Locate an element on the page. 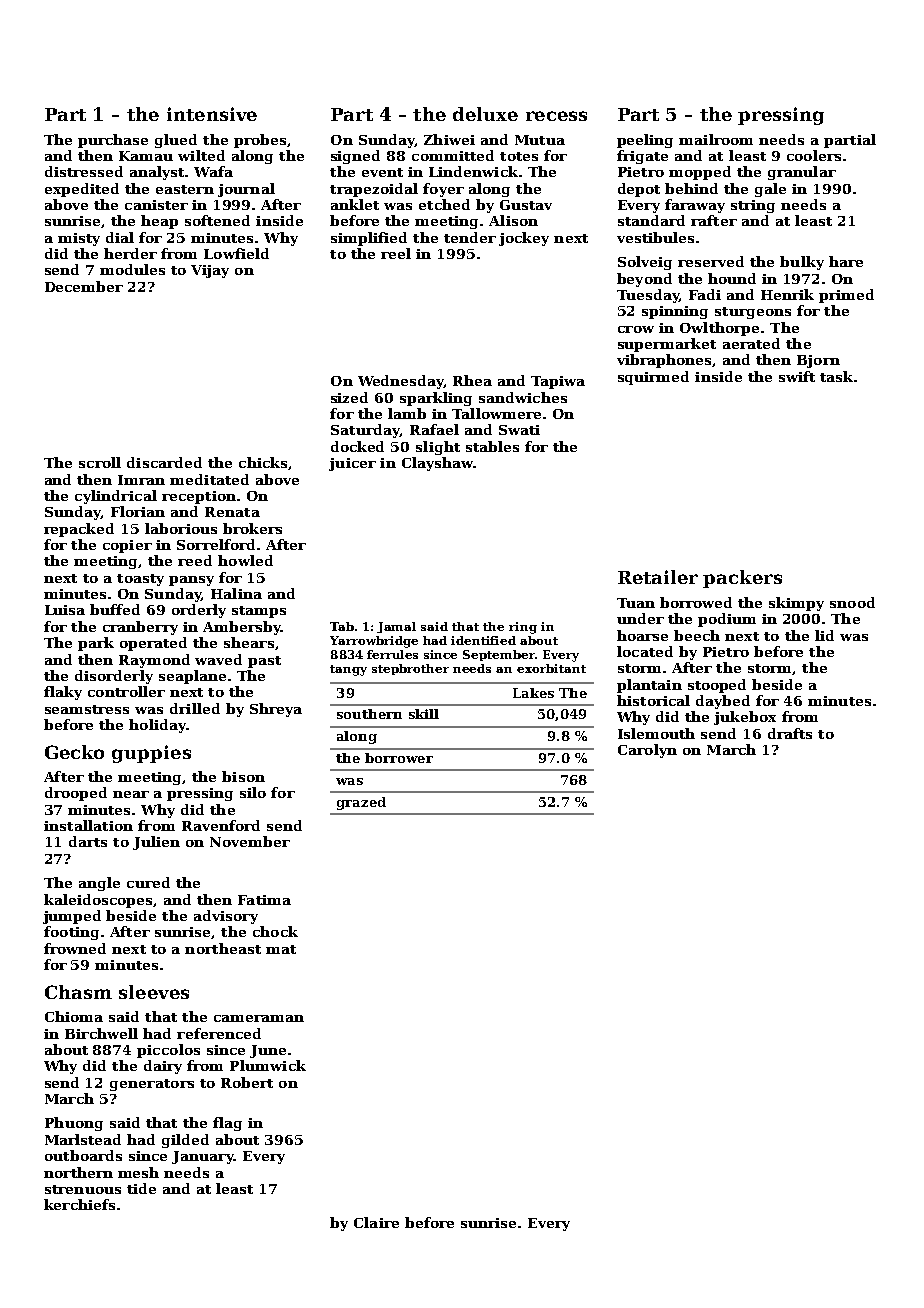 This page has width=924, height=1308. bulky is located at coordinates (802, 263).
